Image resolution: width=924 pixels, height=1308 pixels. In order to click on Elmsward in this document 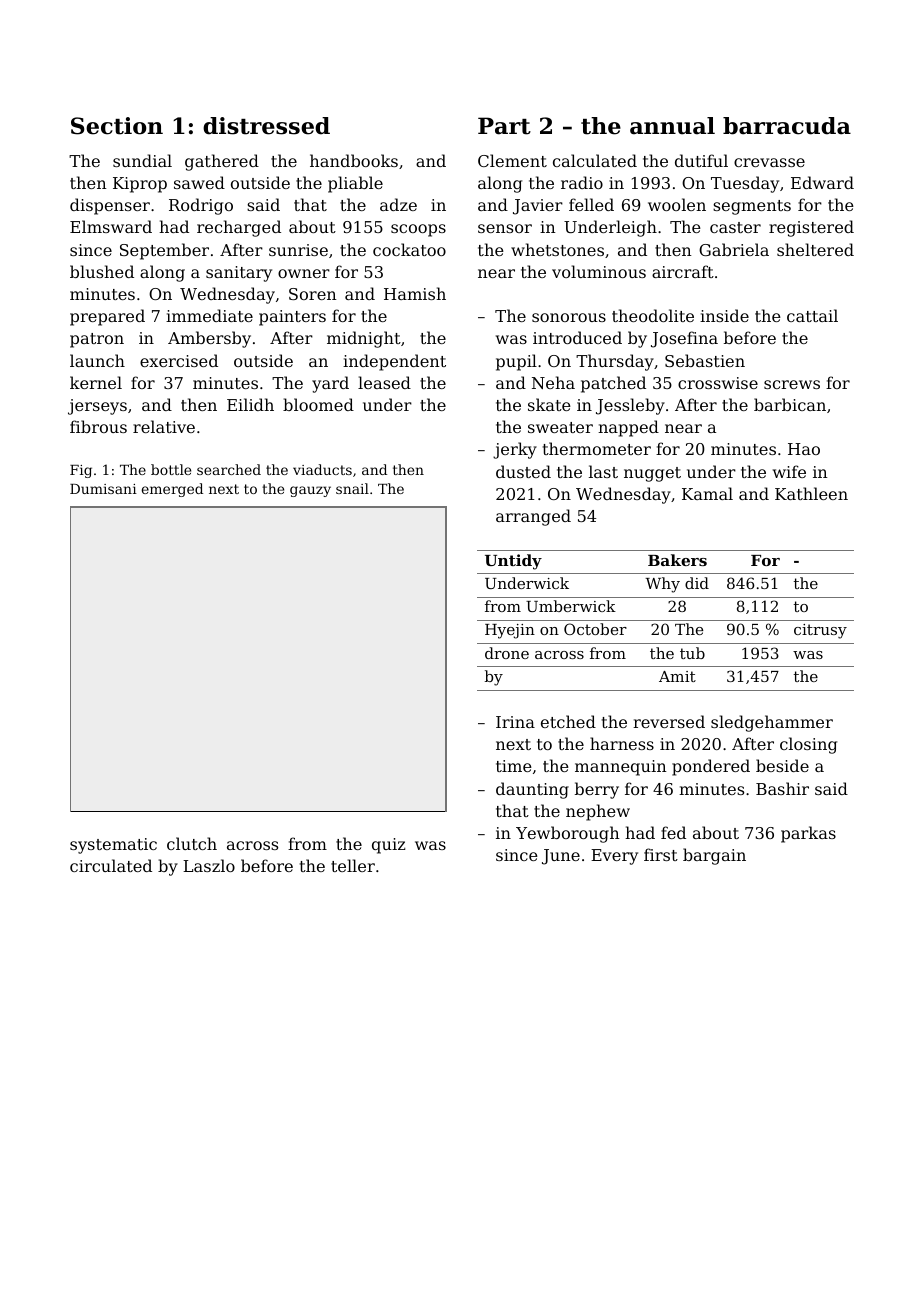, I will do `click(111, 226)`.
